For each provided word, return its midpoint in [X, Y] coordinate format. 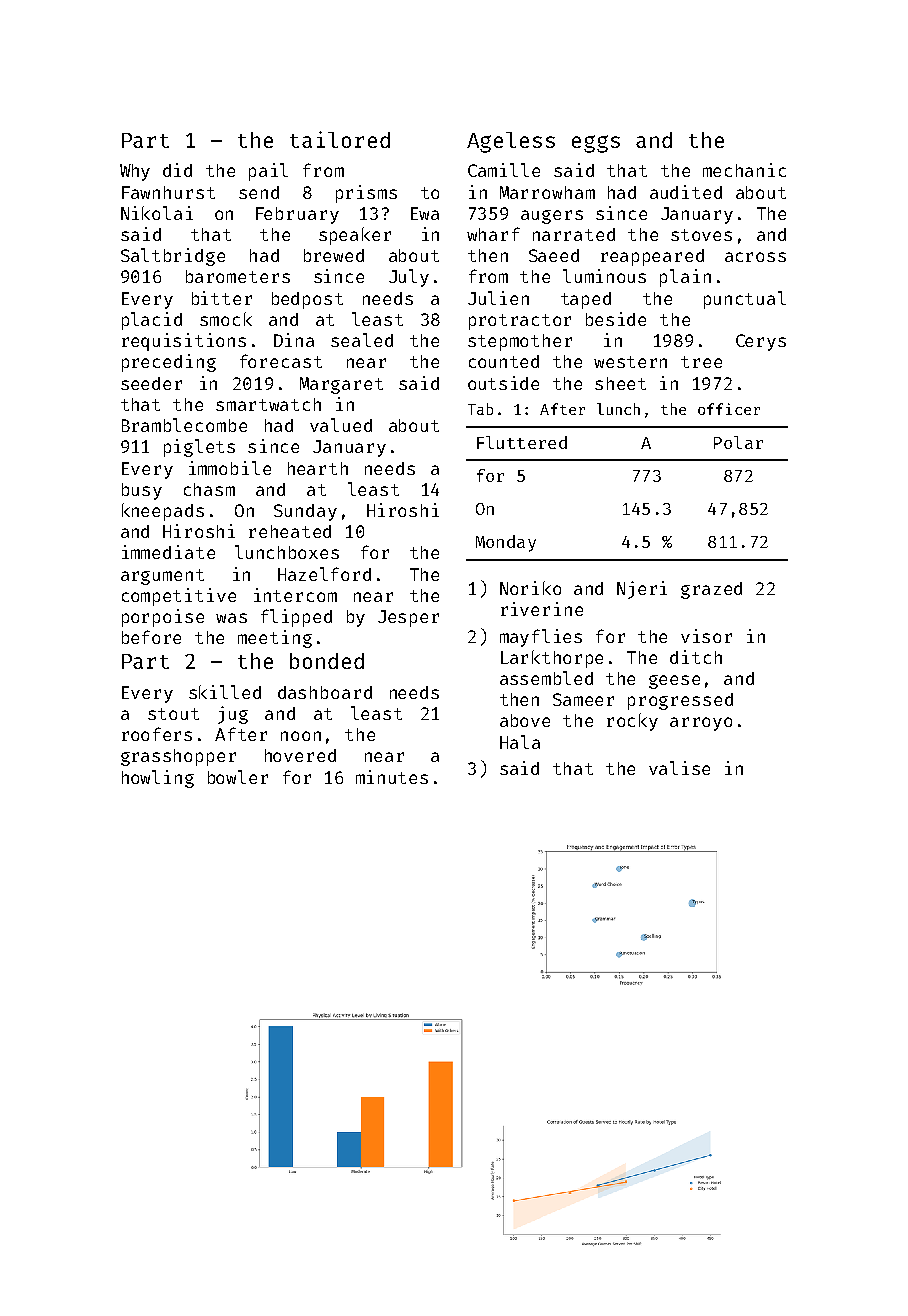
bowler [238, 777]
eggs [596, 144]
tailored [340, 139]
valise [679, 768]
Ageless [511, 142]
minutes [392, 777]
